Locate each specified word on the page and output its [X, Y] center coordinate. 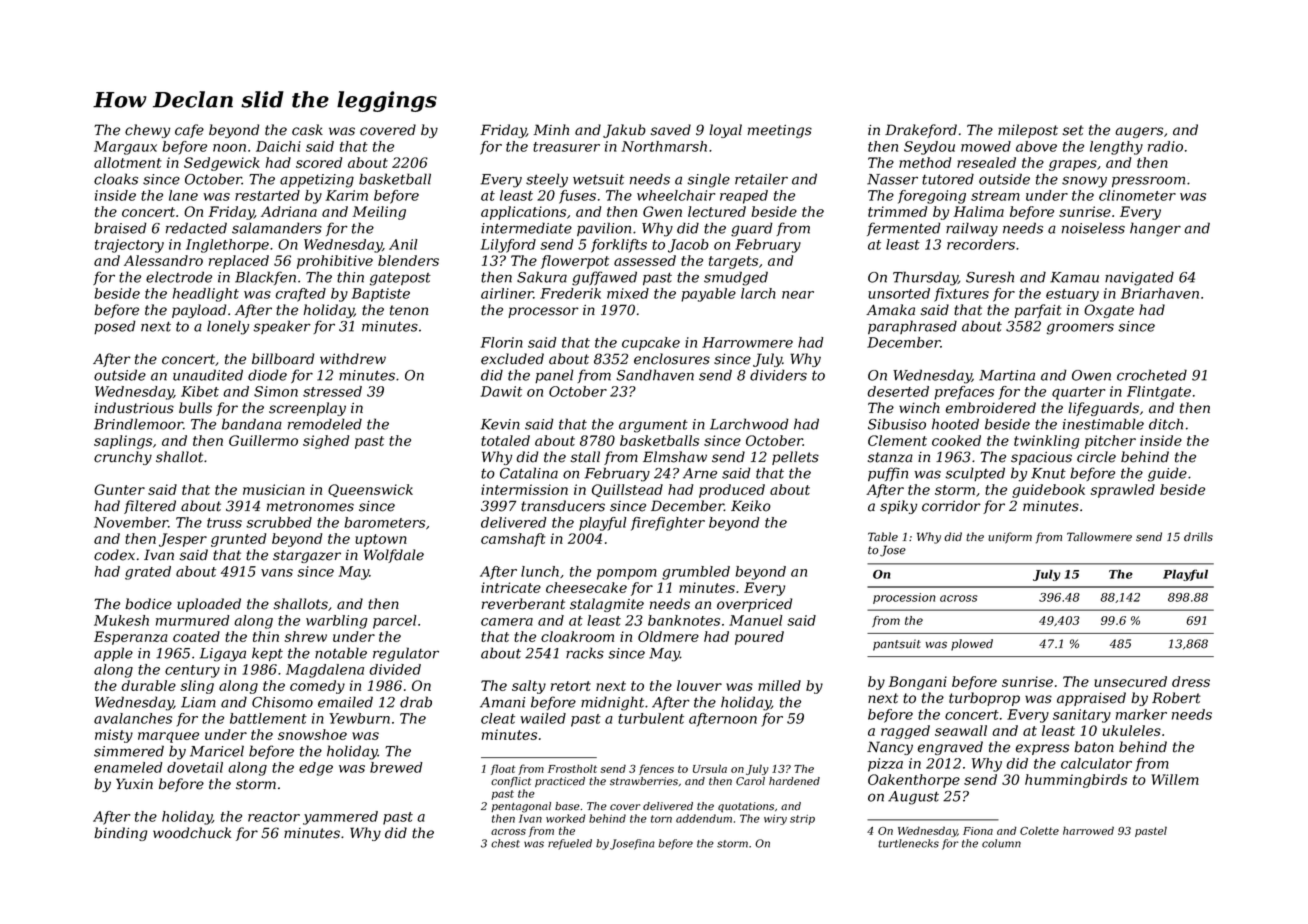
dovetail [195, 767]
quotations [746, 807]
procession [904, 598]
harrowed [1088, 830]
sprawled [1122, 491]
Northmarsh [664, 146]
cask [307, 130]
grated [148, 573]
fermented [904, 229]
